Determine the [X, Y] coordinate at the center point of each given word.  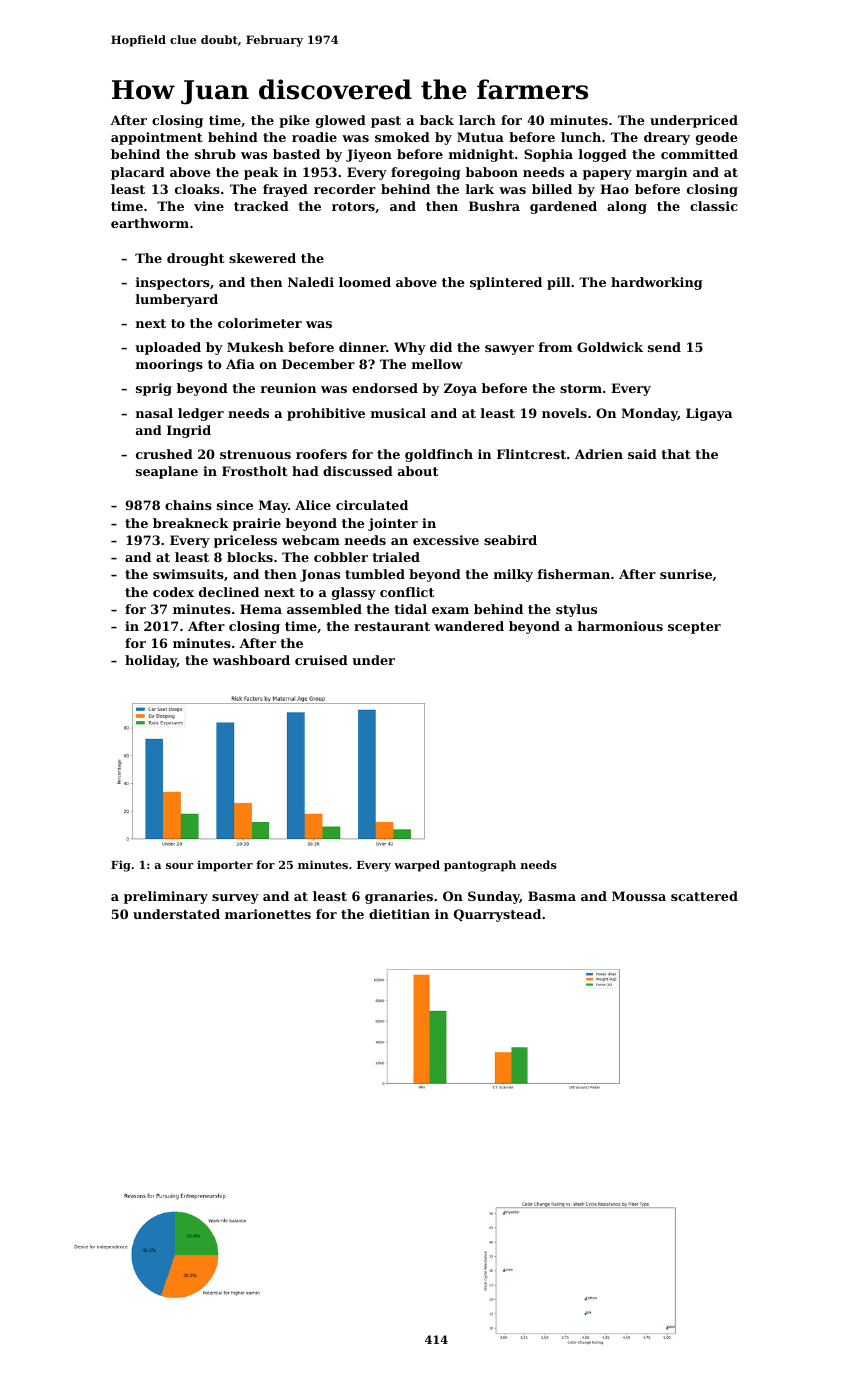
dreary [667, 138]
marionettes [268, 914]
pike [294, 121]
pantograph [480, 866]
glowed [341, 121]
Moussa [639, 896]
